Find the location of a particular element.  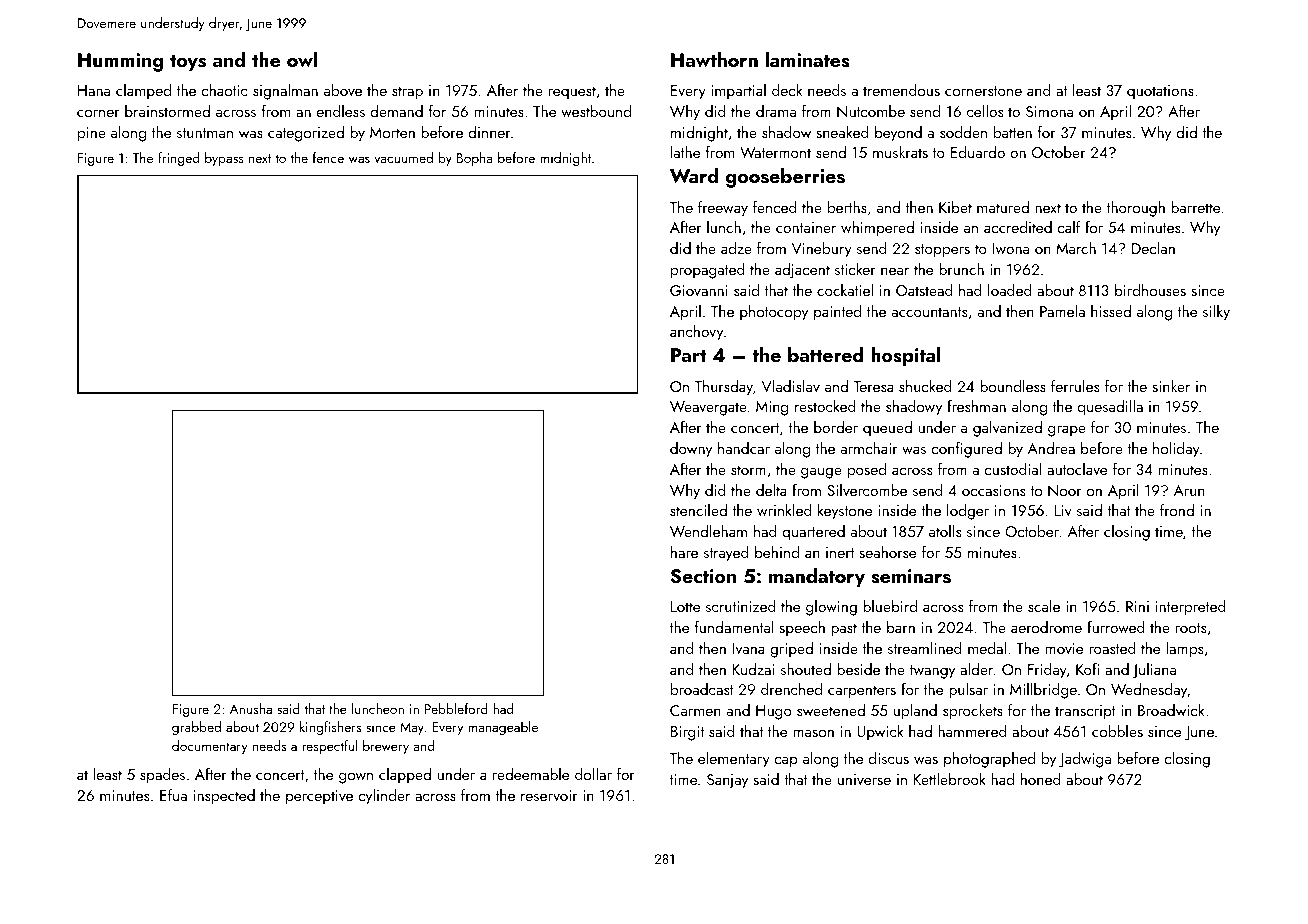

ferrules is located at coordinates (1075, 386).
